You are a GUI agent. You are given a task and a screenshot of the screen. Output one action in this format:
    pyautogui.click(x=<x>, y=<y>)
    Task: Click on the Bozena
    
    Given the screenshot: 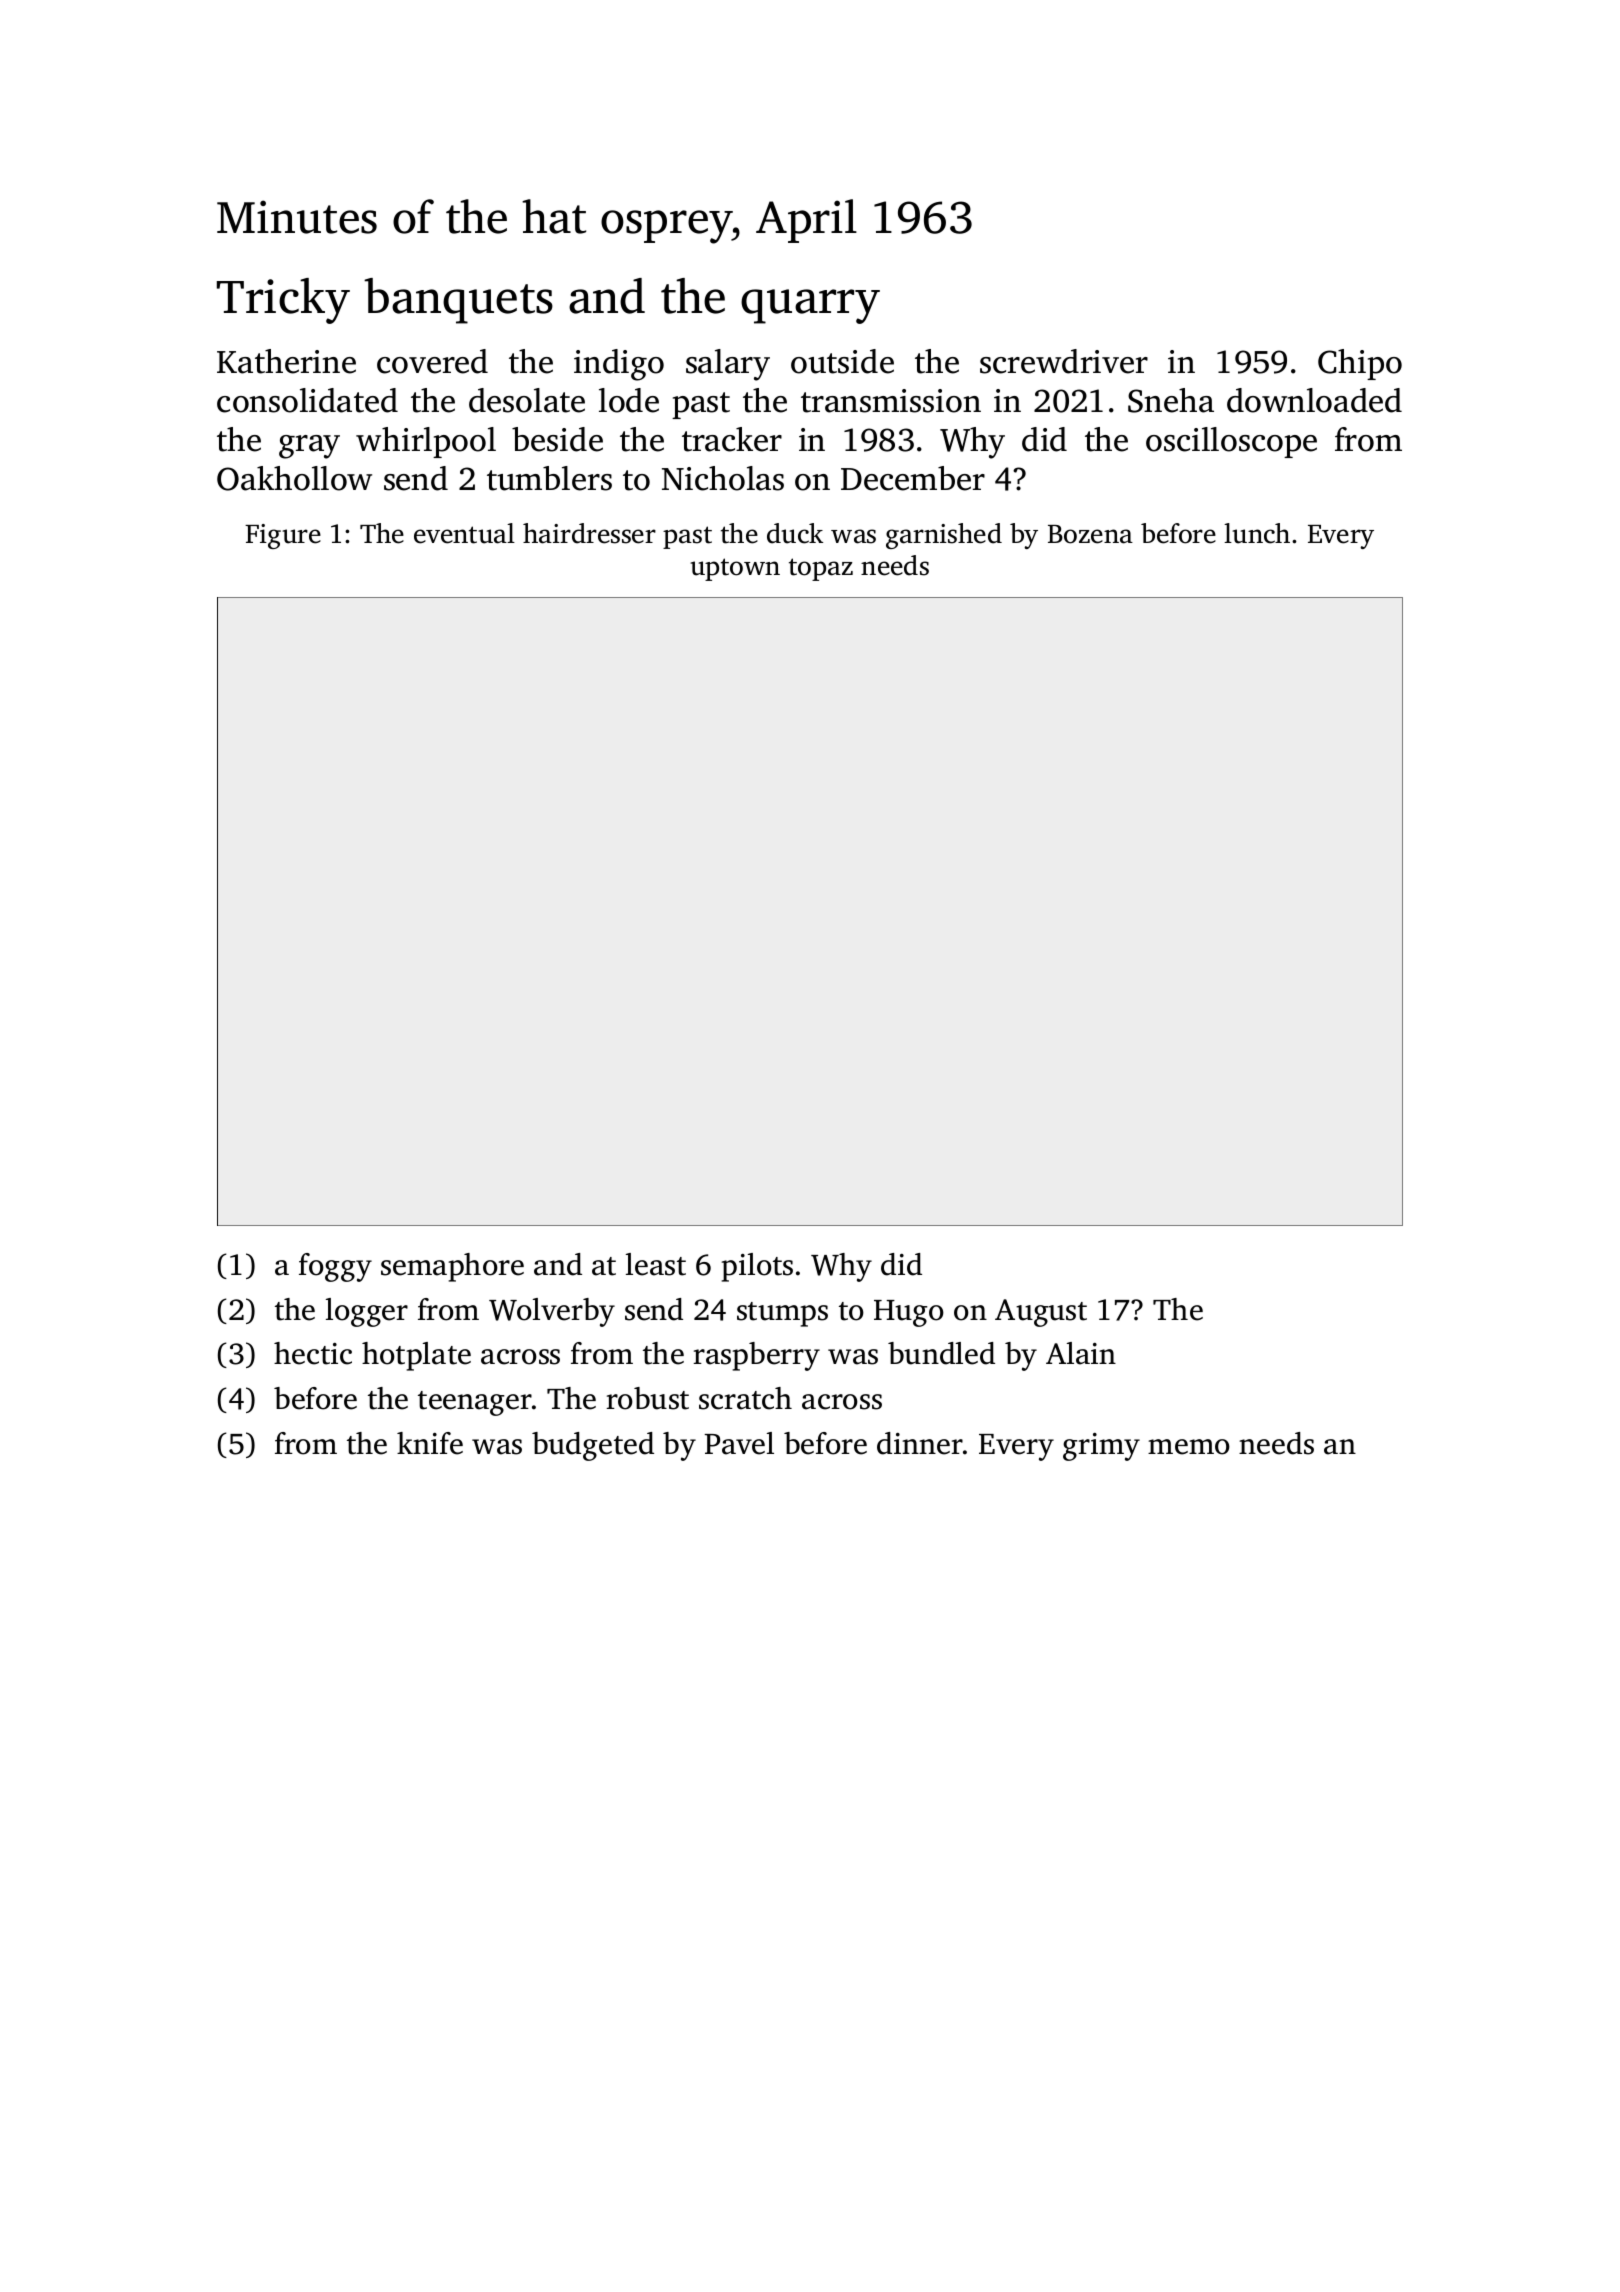 What is the action you would take?
    pyautogui.click(x=1090, y=534)
